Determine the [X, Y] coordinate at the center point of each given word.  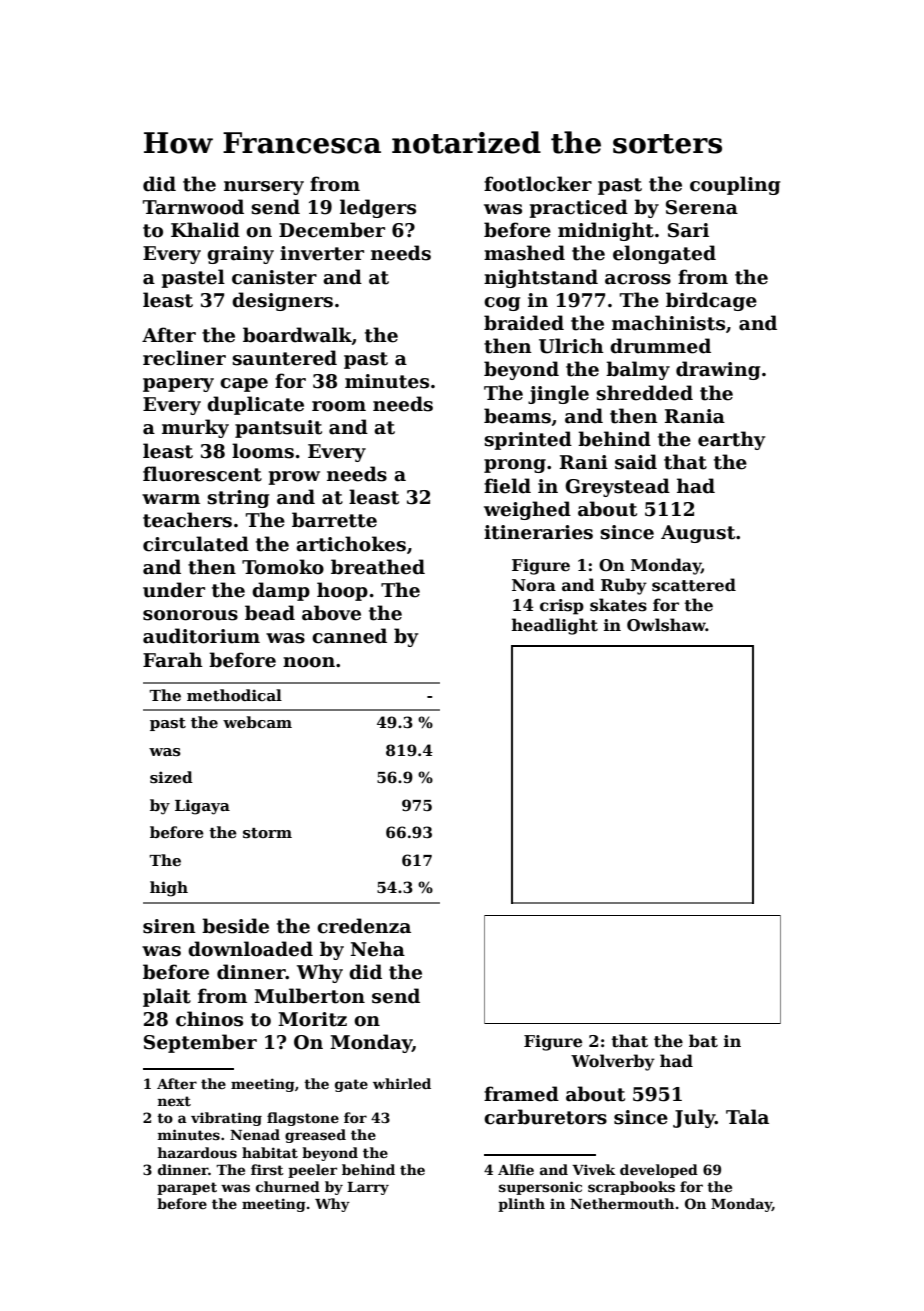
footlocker [538, 184]
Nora [534, 585]
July [694, 1118]
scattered [694, 585]
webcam [257, 722]
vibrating [226, 1119]
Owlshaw [666, 625]
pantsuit [278, 429]
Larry [368, 1188]
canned [349, 636]
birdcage [711, 301]
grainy [240, 255]
